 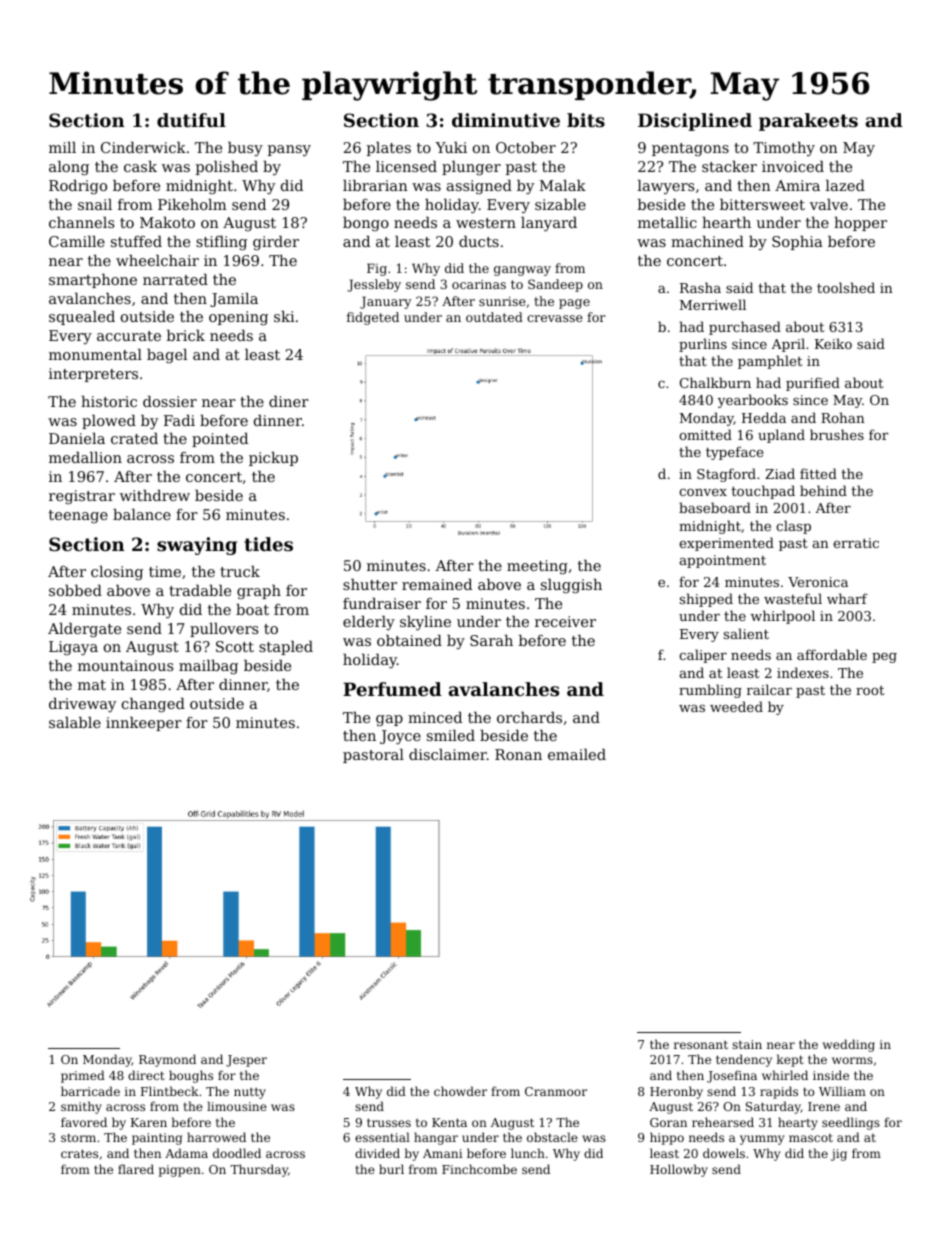 What do you see at coordinates (369, 623) in the document?
I see `elderly` at bounding box center [369, 623].
